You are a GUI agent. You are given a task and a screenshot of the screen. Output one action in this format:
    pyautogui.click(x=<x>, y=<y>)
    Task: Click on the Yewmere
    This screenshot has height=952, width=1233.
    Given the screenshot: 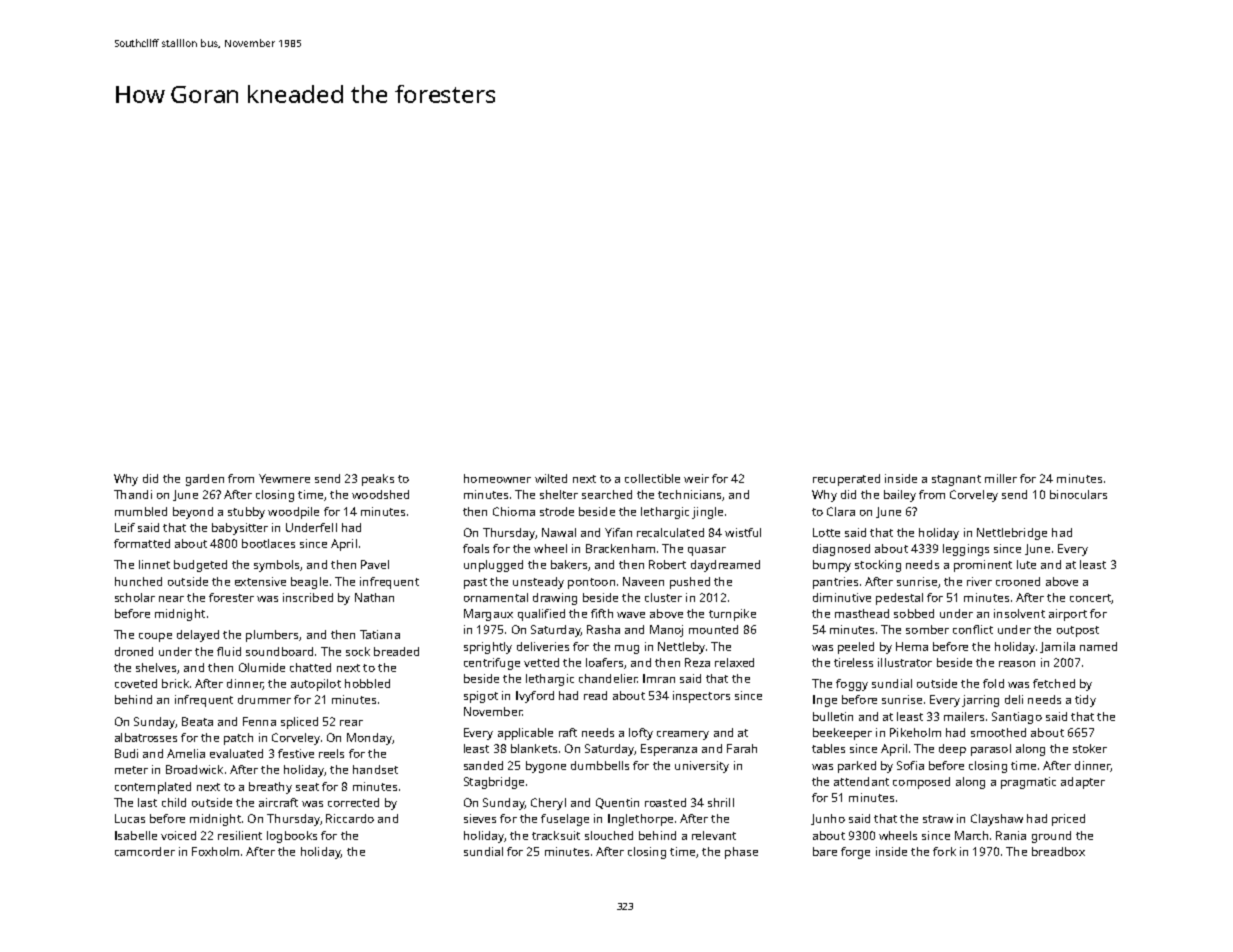 What is the action you would take?
    pyautogui.click(x=284, y=478)
